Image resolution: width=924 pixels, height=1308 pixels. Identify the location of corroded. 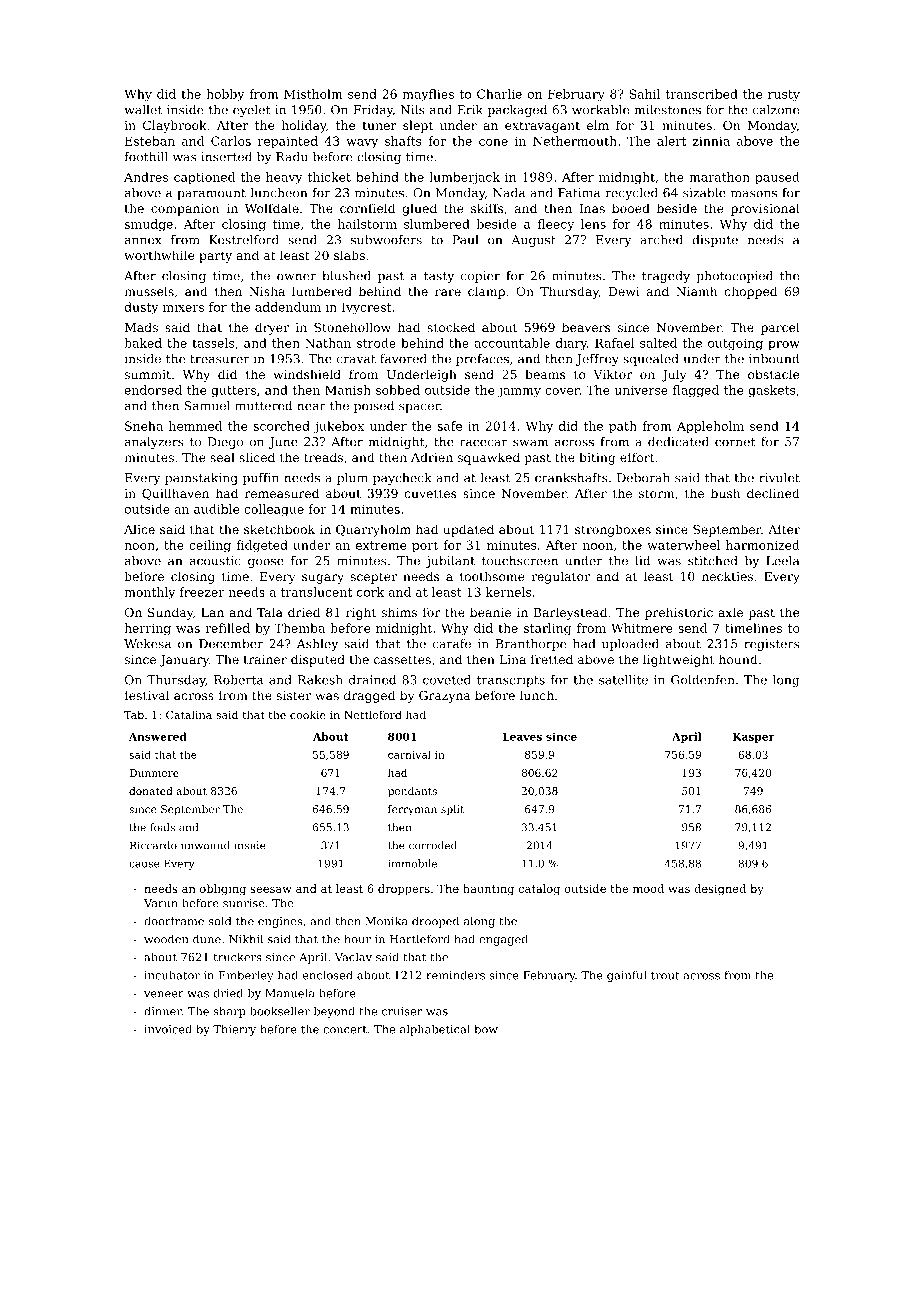
(433, 845).
